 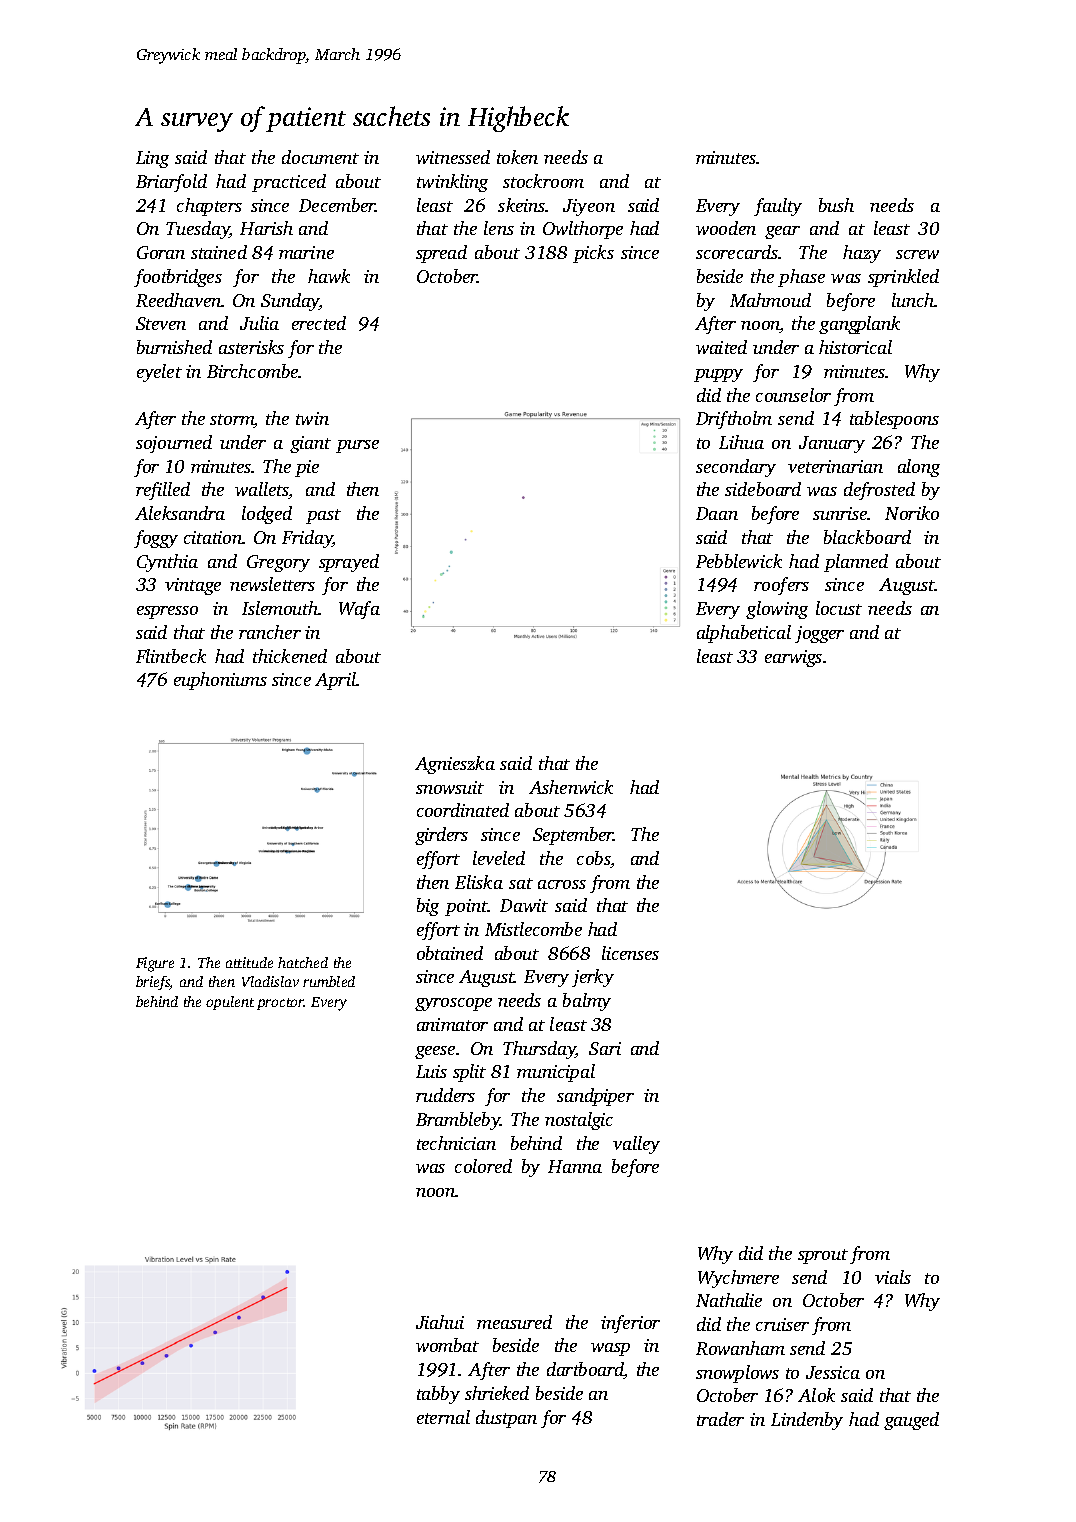 What do you see at coordinates (630, 953) in the screenshot?
I see `licenses` at bounding box center [630, 953].
